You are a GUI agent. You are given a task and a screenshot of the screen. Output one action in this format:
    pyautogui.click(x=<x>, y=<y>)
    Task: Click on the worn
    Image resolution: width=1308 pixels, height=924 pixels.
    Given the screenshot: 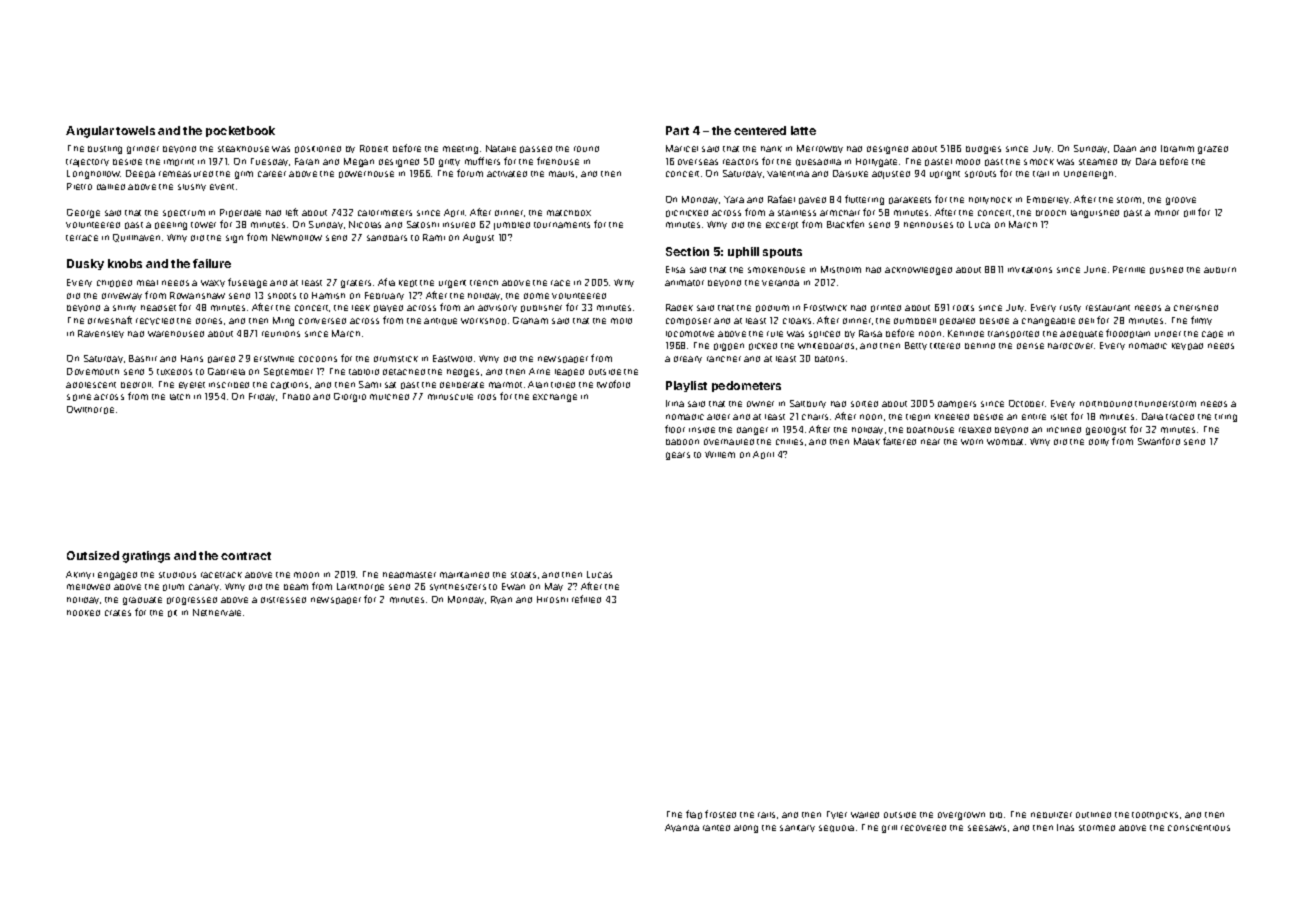 What is the action you would take?
    pyautogui.click(x=972, y=442)
